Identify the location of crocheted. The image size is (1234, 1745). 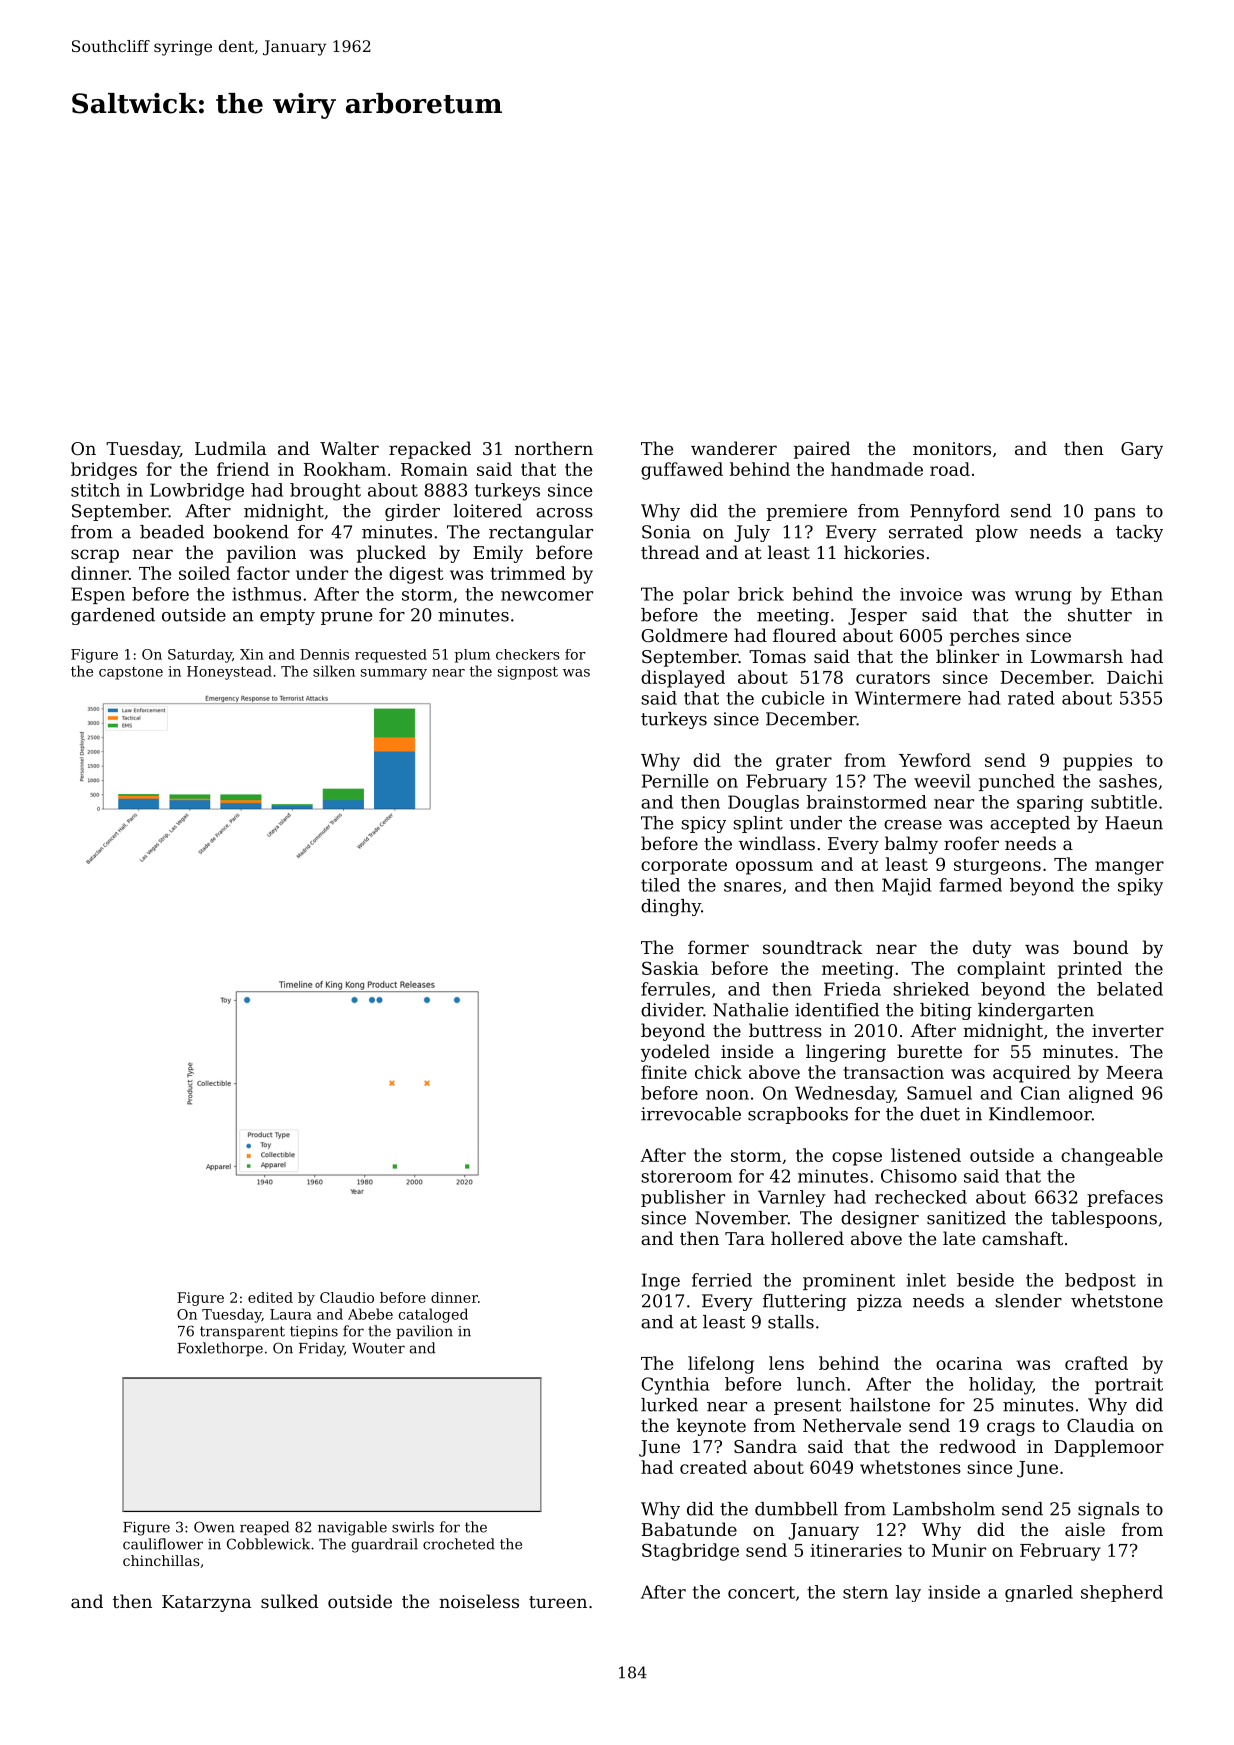
(459, 1544).
